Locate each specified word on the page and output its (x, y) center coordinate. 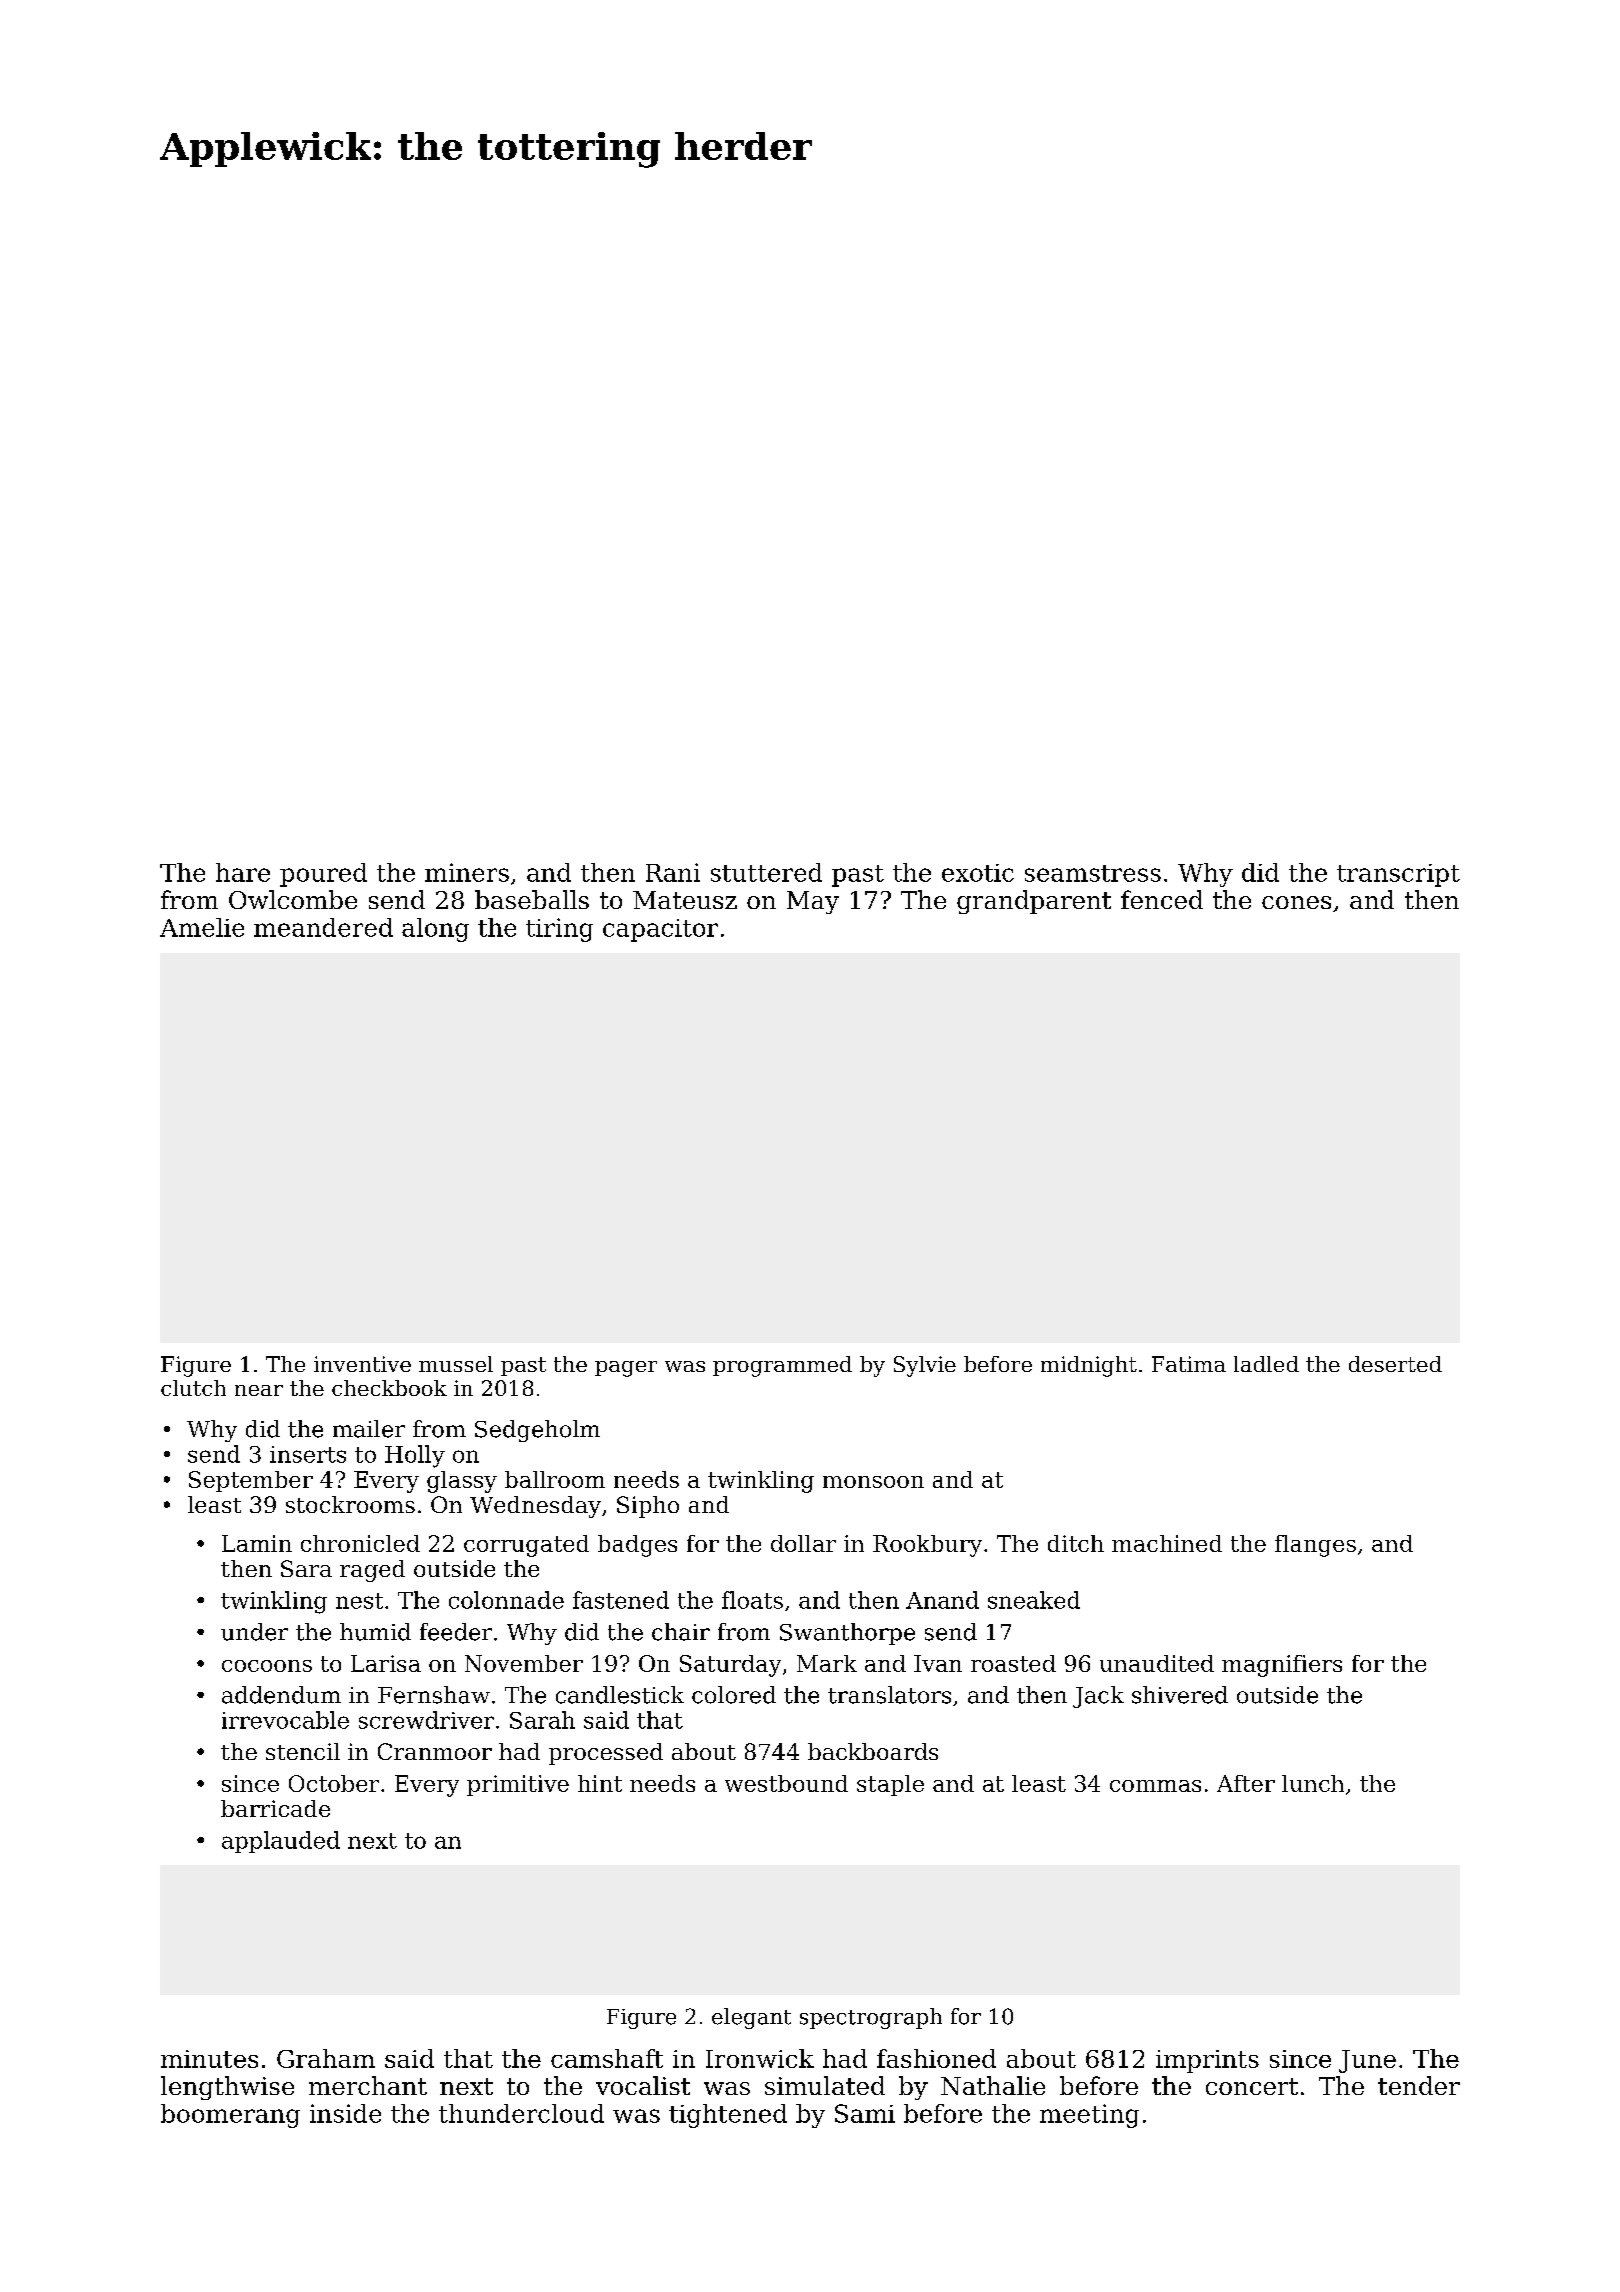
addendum (281, 1695)
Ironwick (760, 2058)
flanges (1315, 1546)
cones (1296, 902)
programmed (782, 1366)
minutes (209, 2059)
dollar (803, 1543)
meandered (323, 927)
